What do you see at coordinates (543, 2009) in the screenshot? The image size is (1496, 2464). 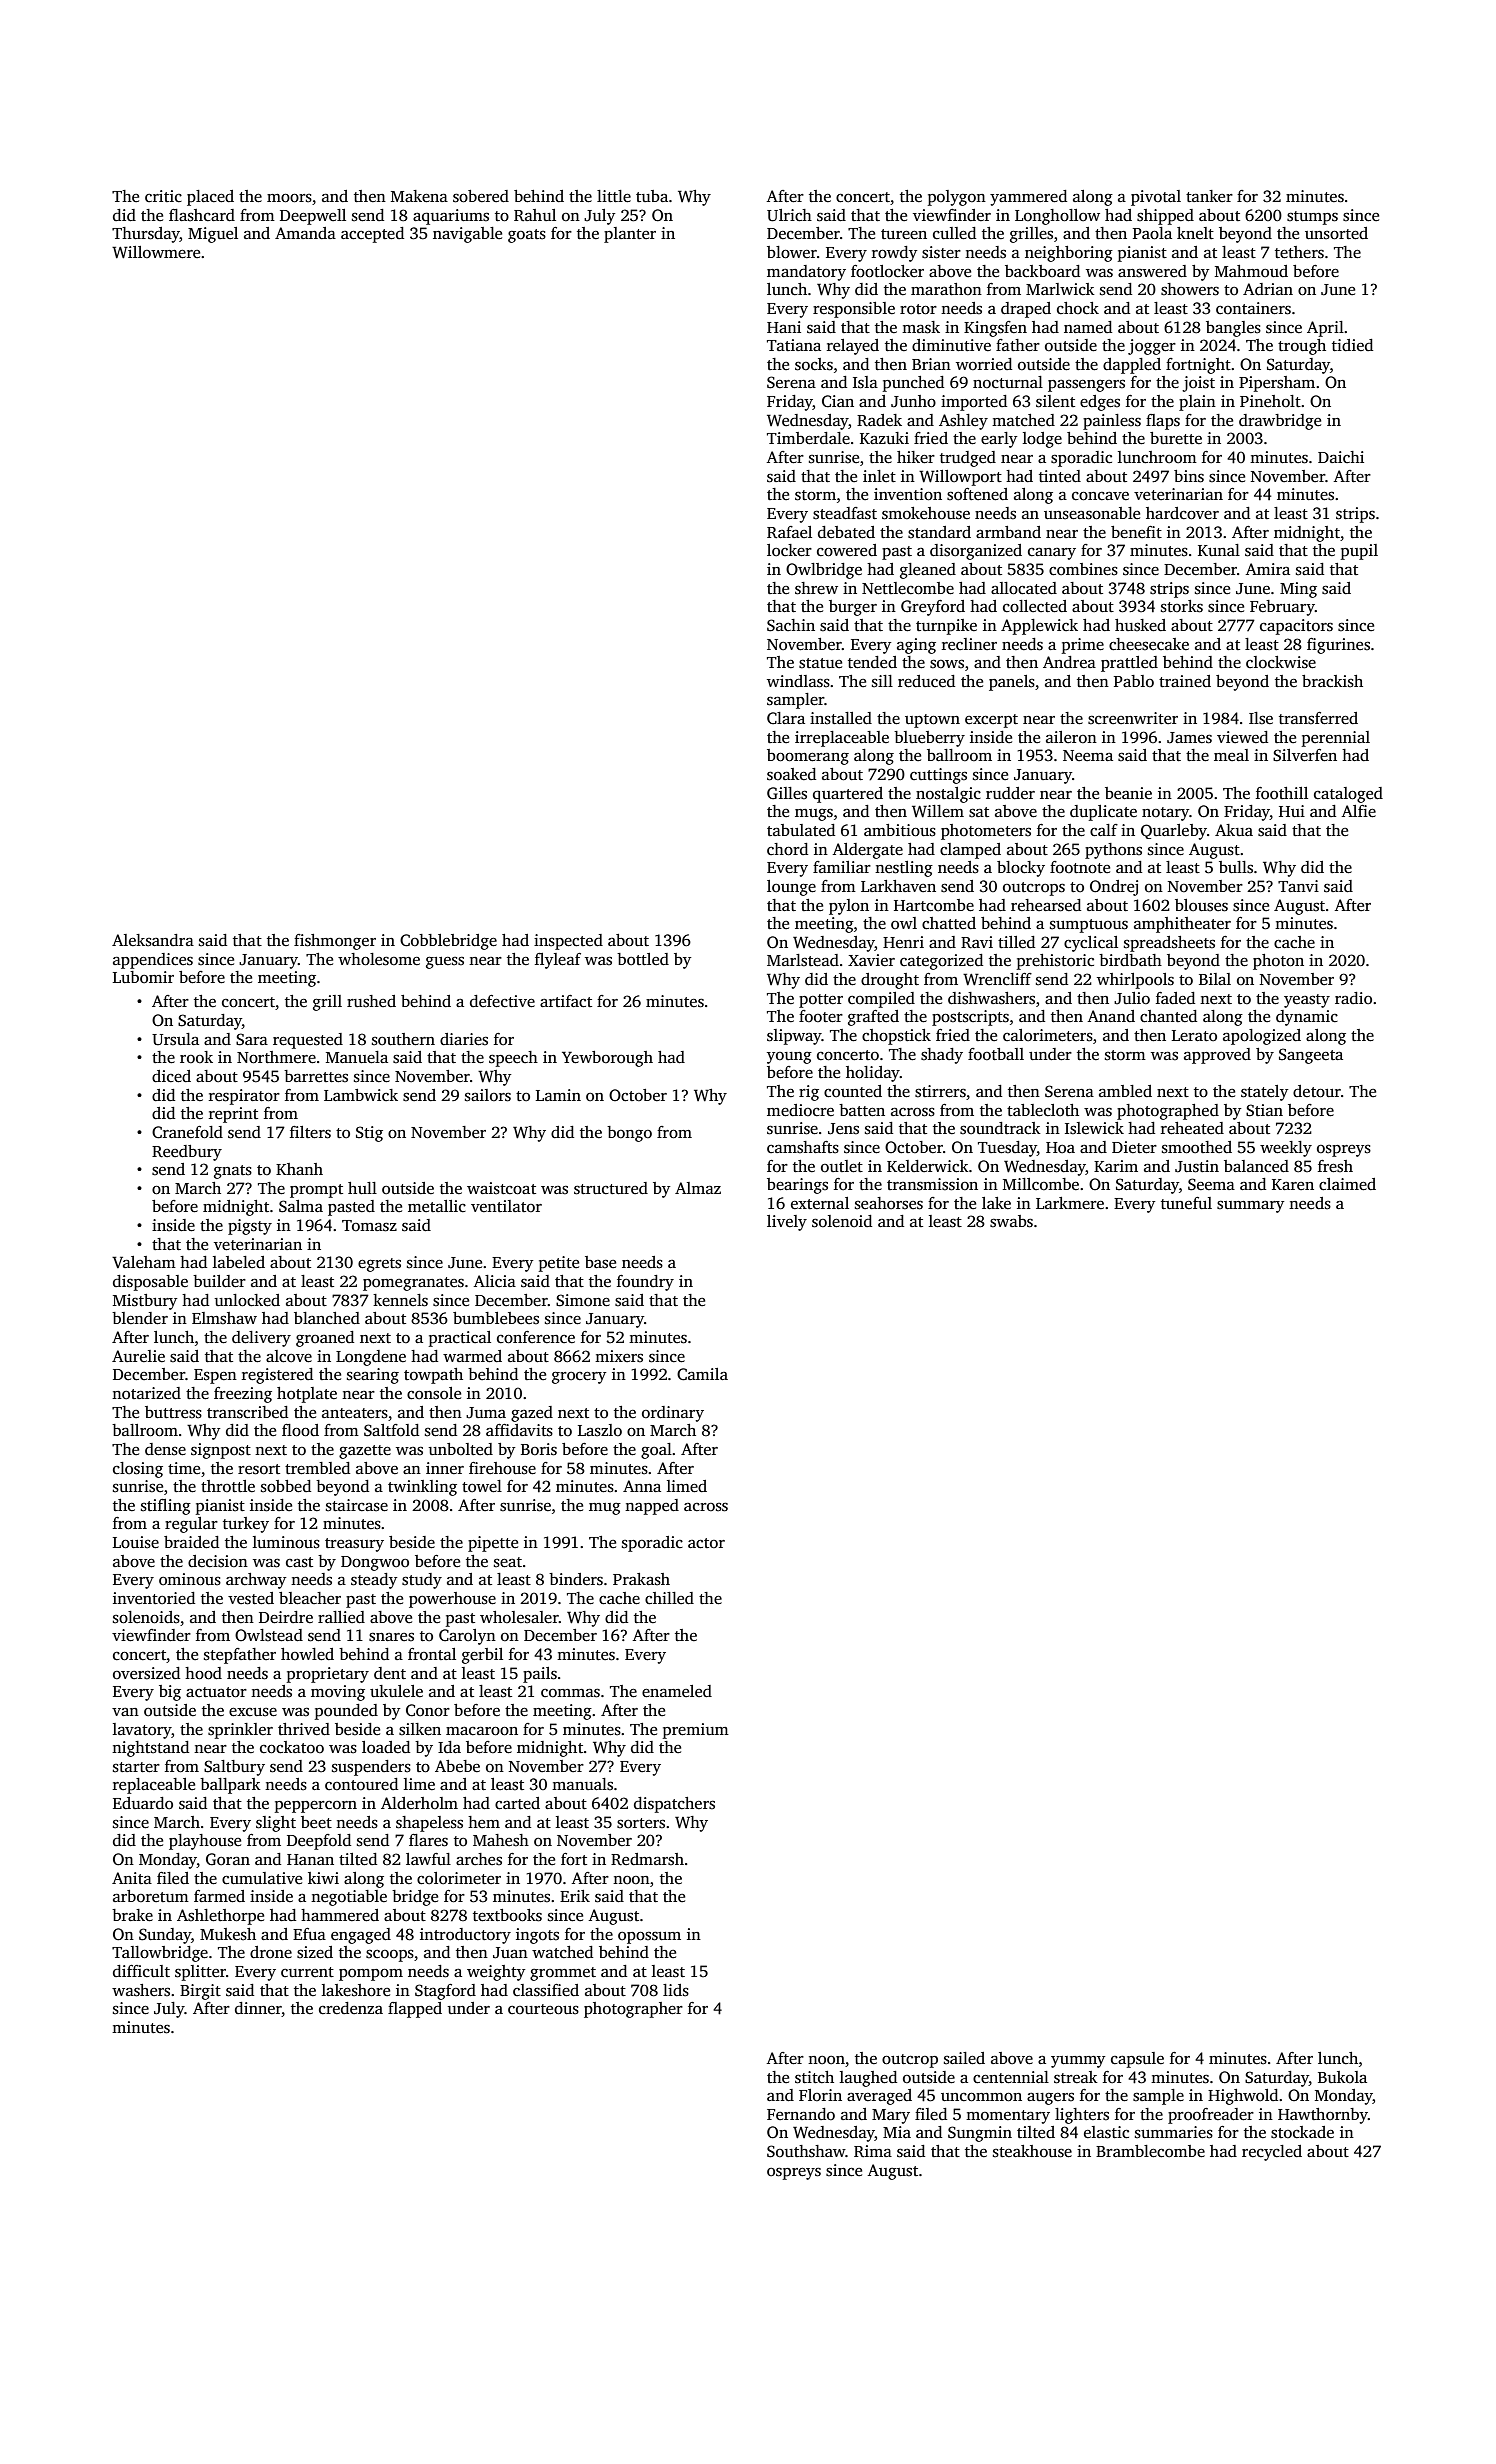 I see `courteous` at bounding box center [543, 2009].
